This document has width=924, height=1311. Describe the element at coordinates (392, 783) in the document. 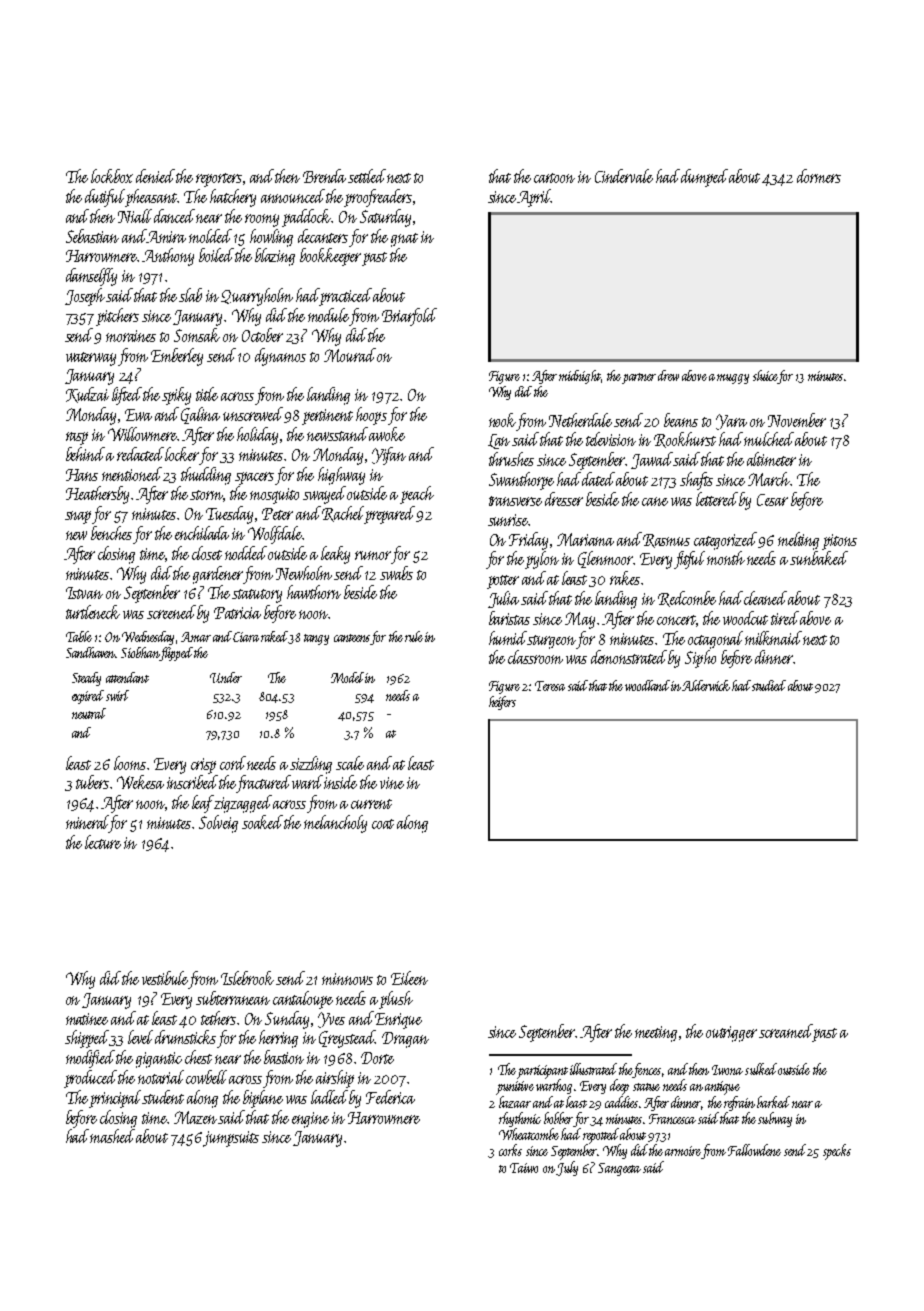

I see `vine` at that location.
